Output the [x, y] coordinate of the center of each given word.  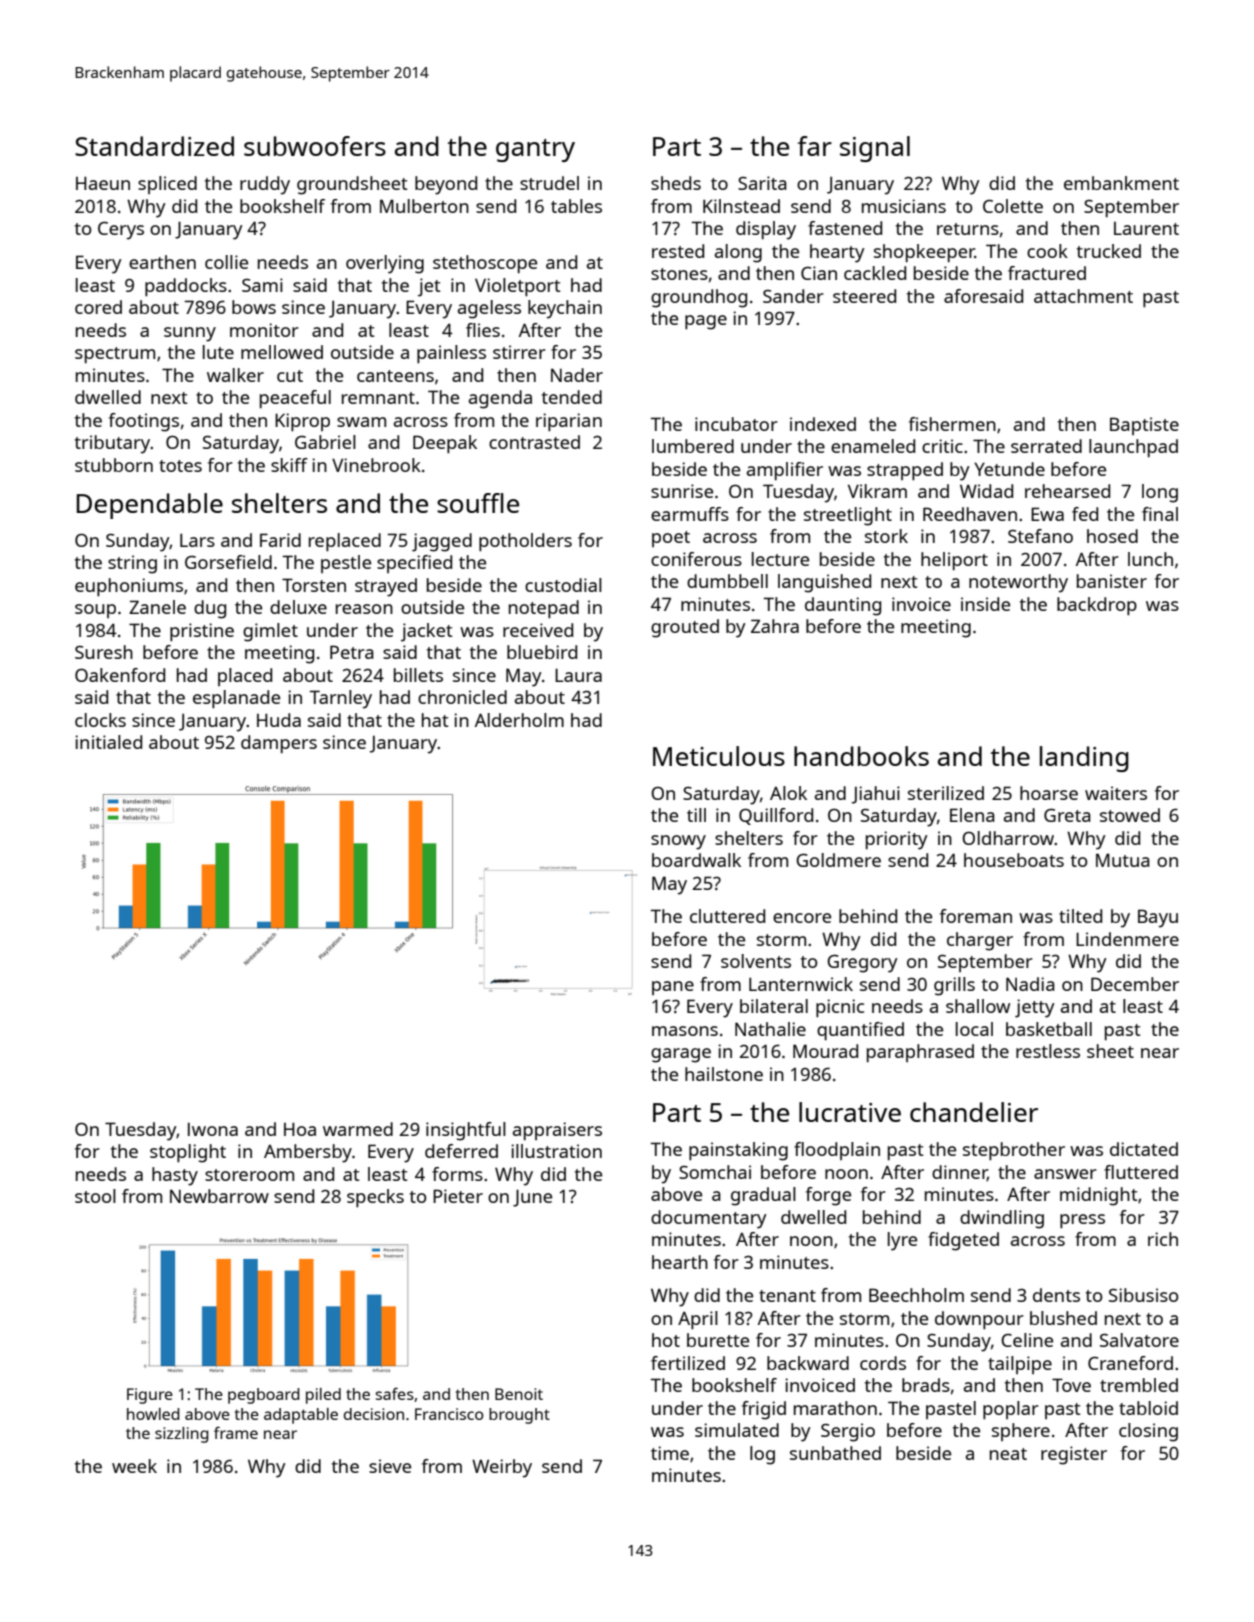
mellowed [282, 352]
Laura [578, 675]
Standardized [154, 146]
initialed [108, 742]
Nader [577, 375]
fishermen [952, 424]
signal [875, 149]
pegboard [264, 1396]
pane [673, 988]
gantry [535, 150]
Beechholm [916, 1295]
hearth [680, 1262]
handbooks [861, 756]
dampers [279, 744]
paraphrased [920, 1053]
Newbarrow [219, 1196]
